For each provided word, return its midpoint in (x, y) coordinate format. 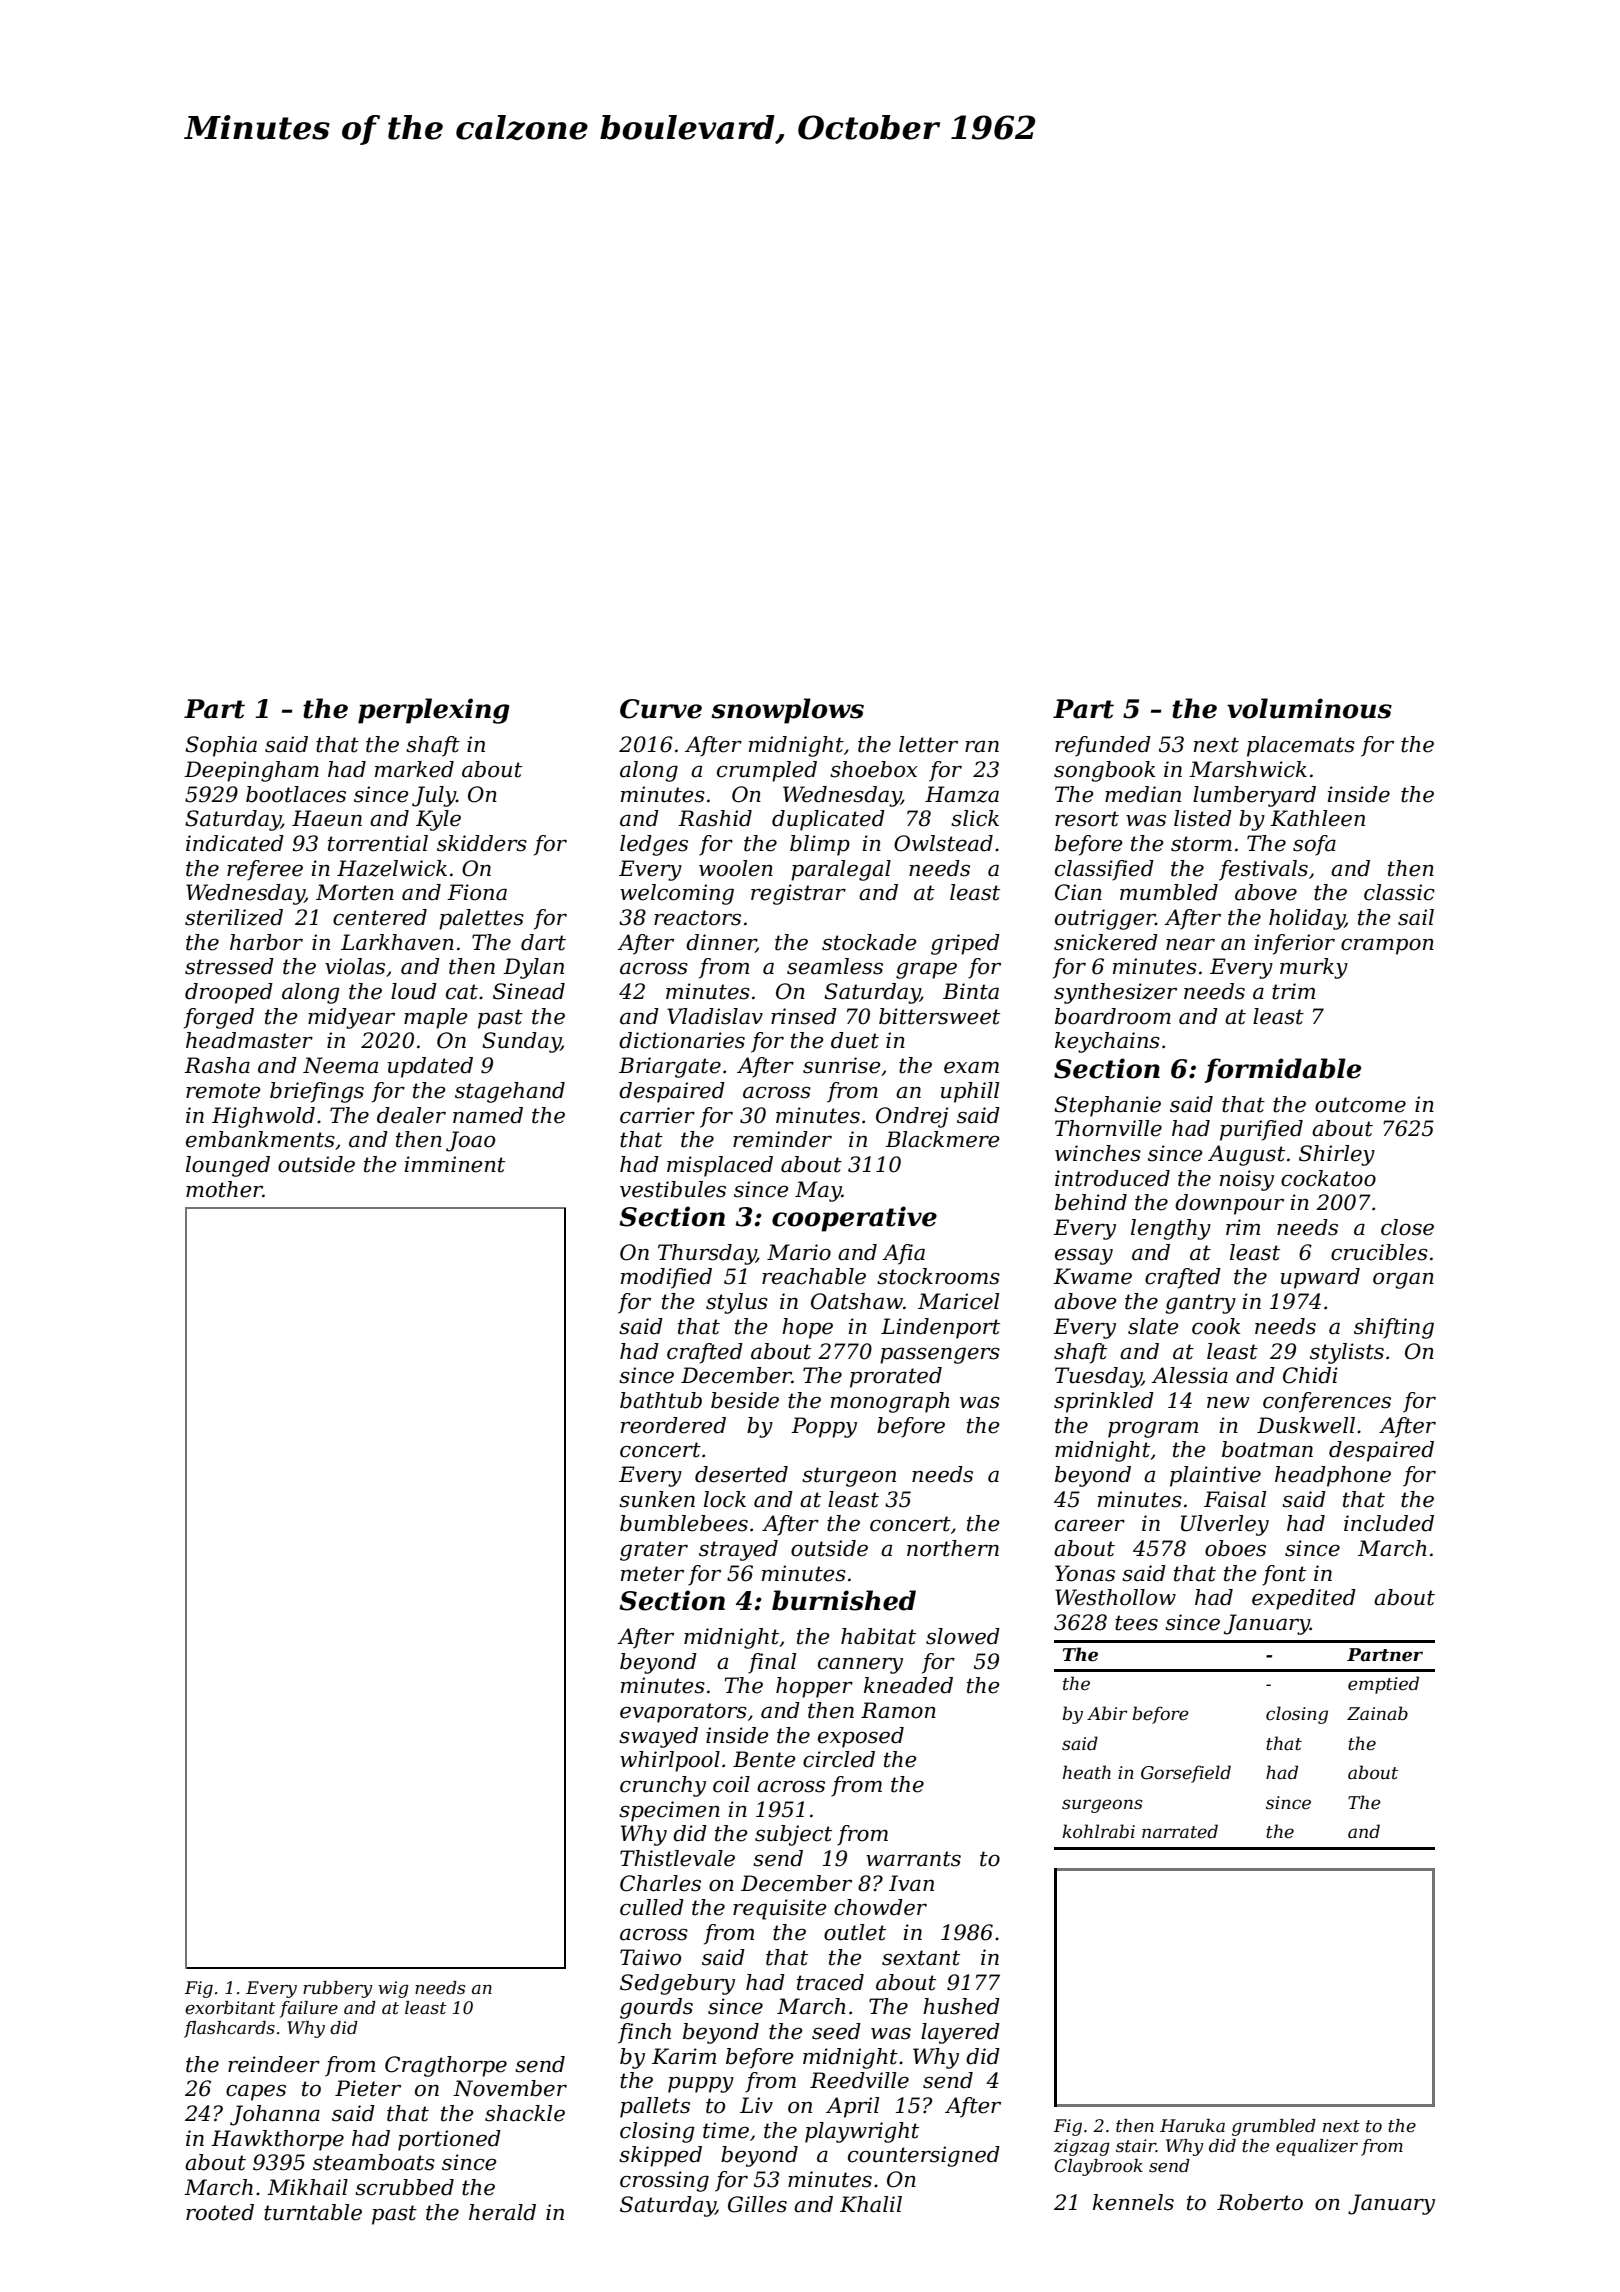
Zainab (1377, 1713)
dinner (721, 943)
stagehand (510, 1092)
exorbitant (230, 2008)
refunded (1103, 746)
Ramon (898, 1710)
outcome (1360, 1105)
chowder (880, 1907)
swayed (658, 1737)
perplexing (434, 711)
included (1389, 1523)
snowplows (788, 711)
